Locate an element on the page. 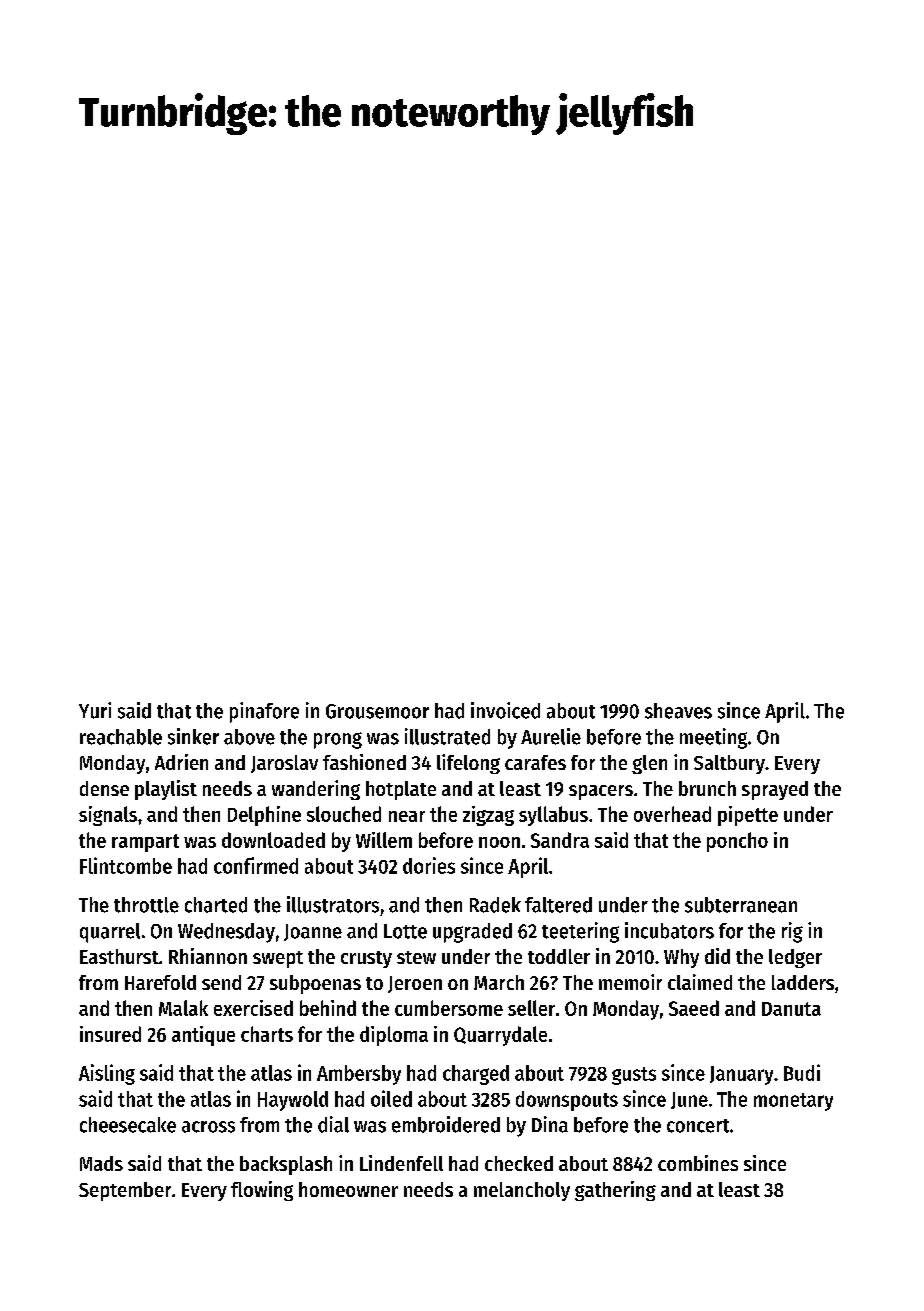 This page has height=1311, width=924. September is located at coordinates (125, 1191).
